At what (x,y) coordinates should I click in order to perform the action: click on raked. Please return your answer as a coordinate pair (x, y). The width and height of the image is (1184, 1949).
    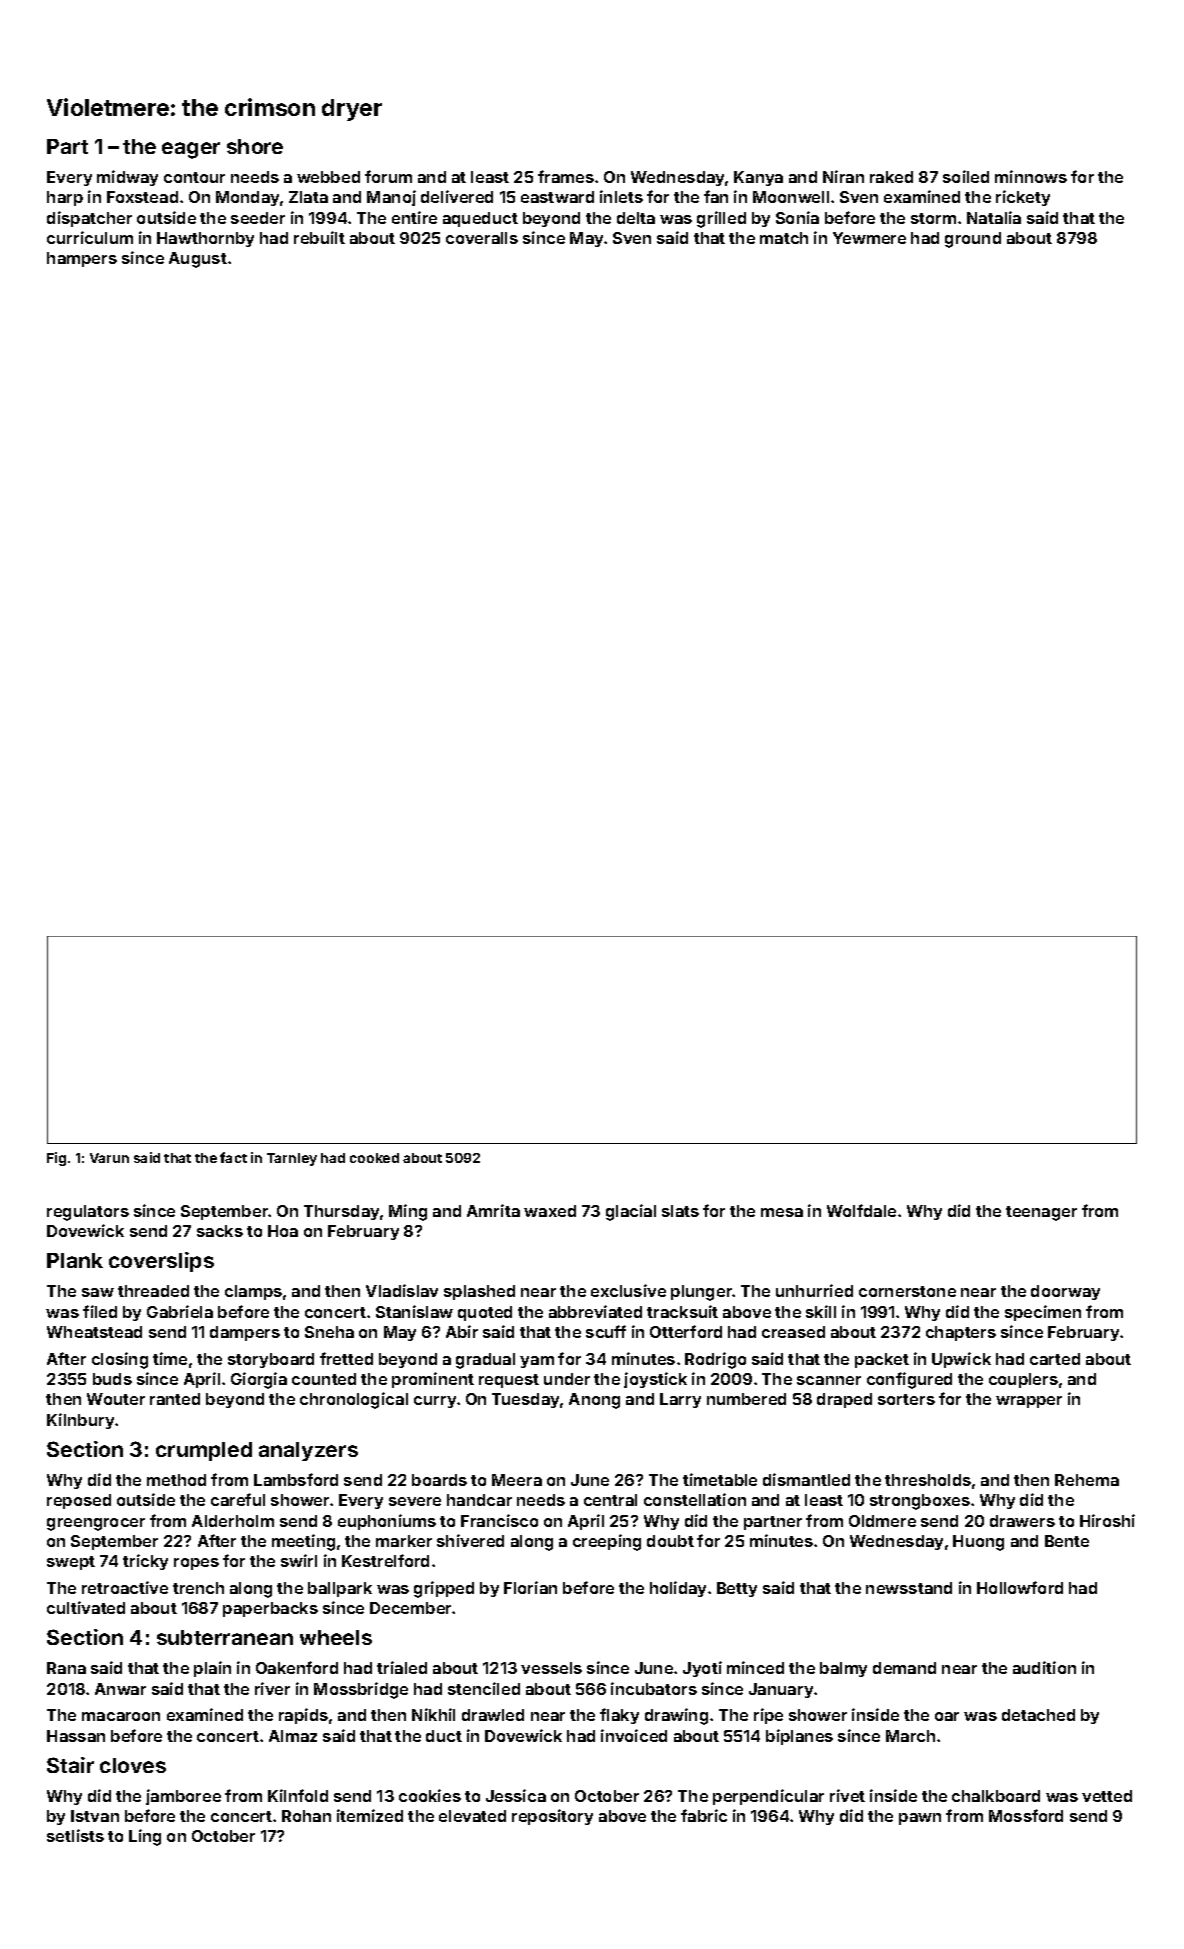
    Looking at the image, I should click on (891, 177).
